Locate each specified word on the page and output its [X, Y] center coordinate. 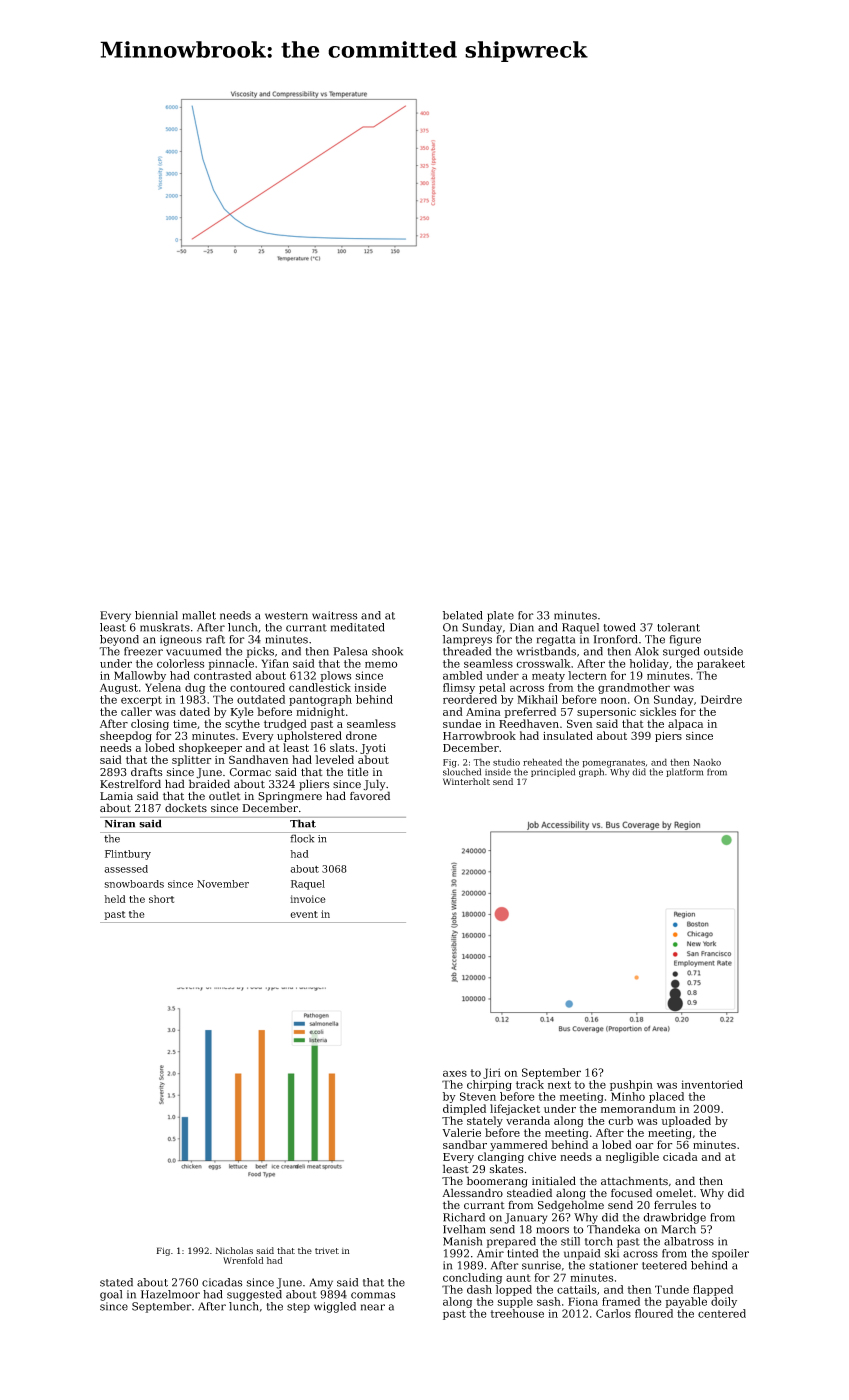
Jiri [492, 1073]
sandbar [465, 1144]
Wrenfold [243, 1260]
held [115, 899]
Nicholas [234, 1250]
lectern [587, 675]
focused [631, 1192]
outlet [225, 795]
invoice [308, 899]
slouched [462, 772]
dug [195, 688]
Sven [580, 723]
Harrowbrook [479, 735]
